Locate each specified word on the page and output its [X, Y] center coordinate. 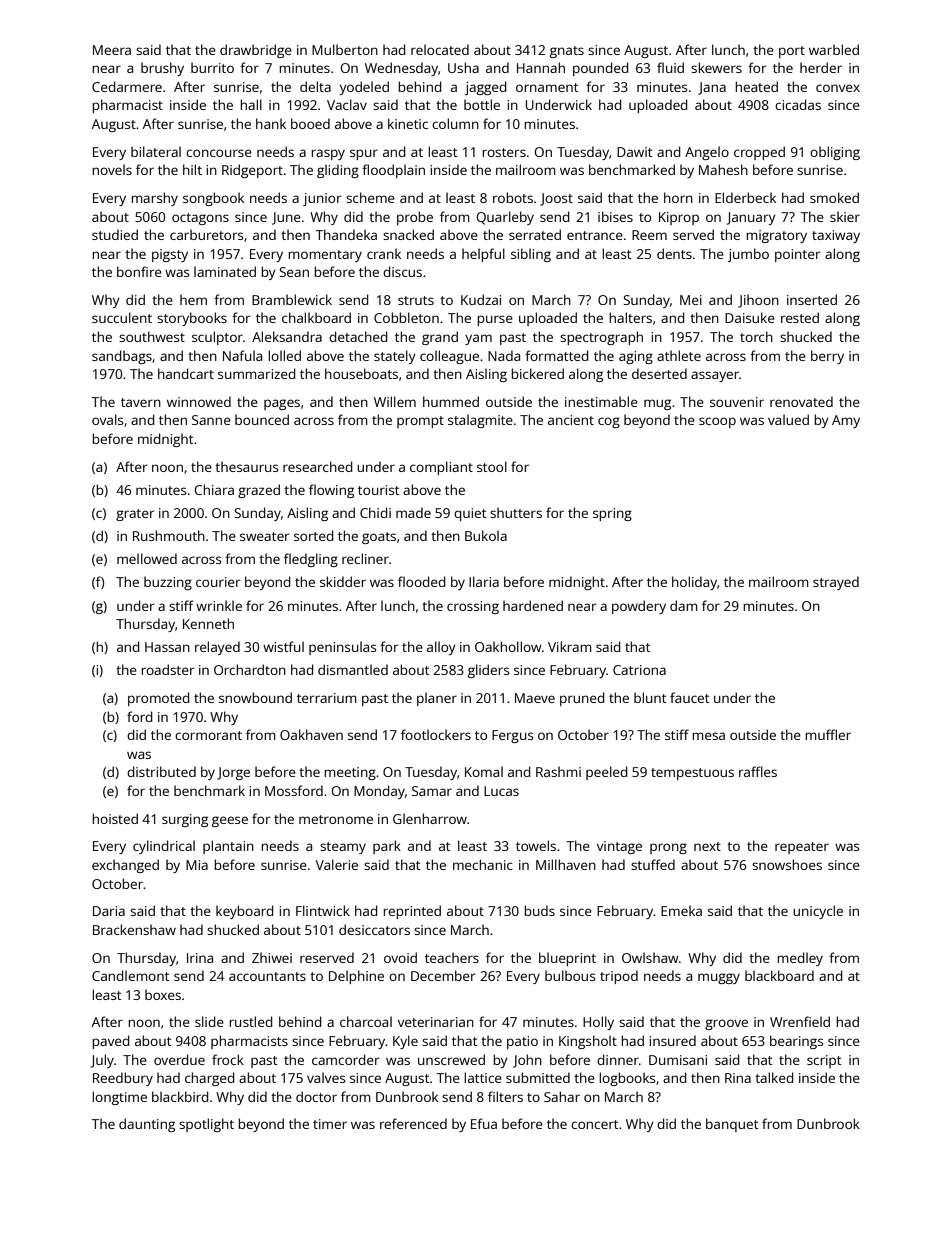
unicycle [818, 912]
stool [492, 466]
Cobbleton [406, 317]
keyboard [245, 912]
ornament [547, 87]
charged [210, 1079]
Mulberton [345, 49]
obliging [835, 153]
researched [318, 466]
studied [115, 234]
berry [827, 357]
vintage [619, 847]
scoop [717, 422]
